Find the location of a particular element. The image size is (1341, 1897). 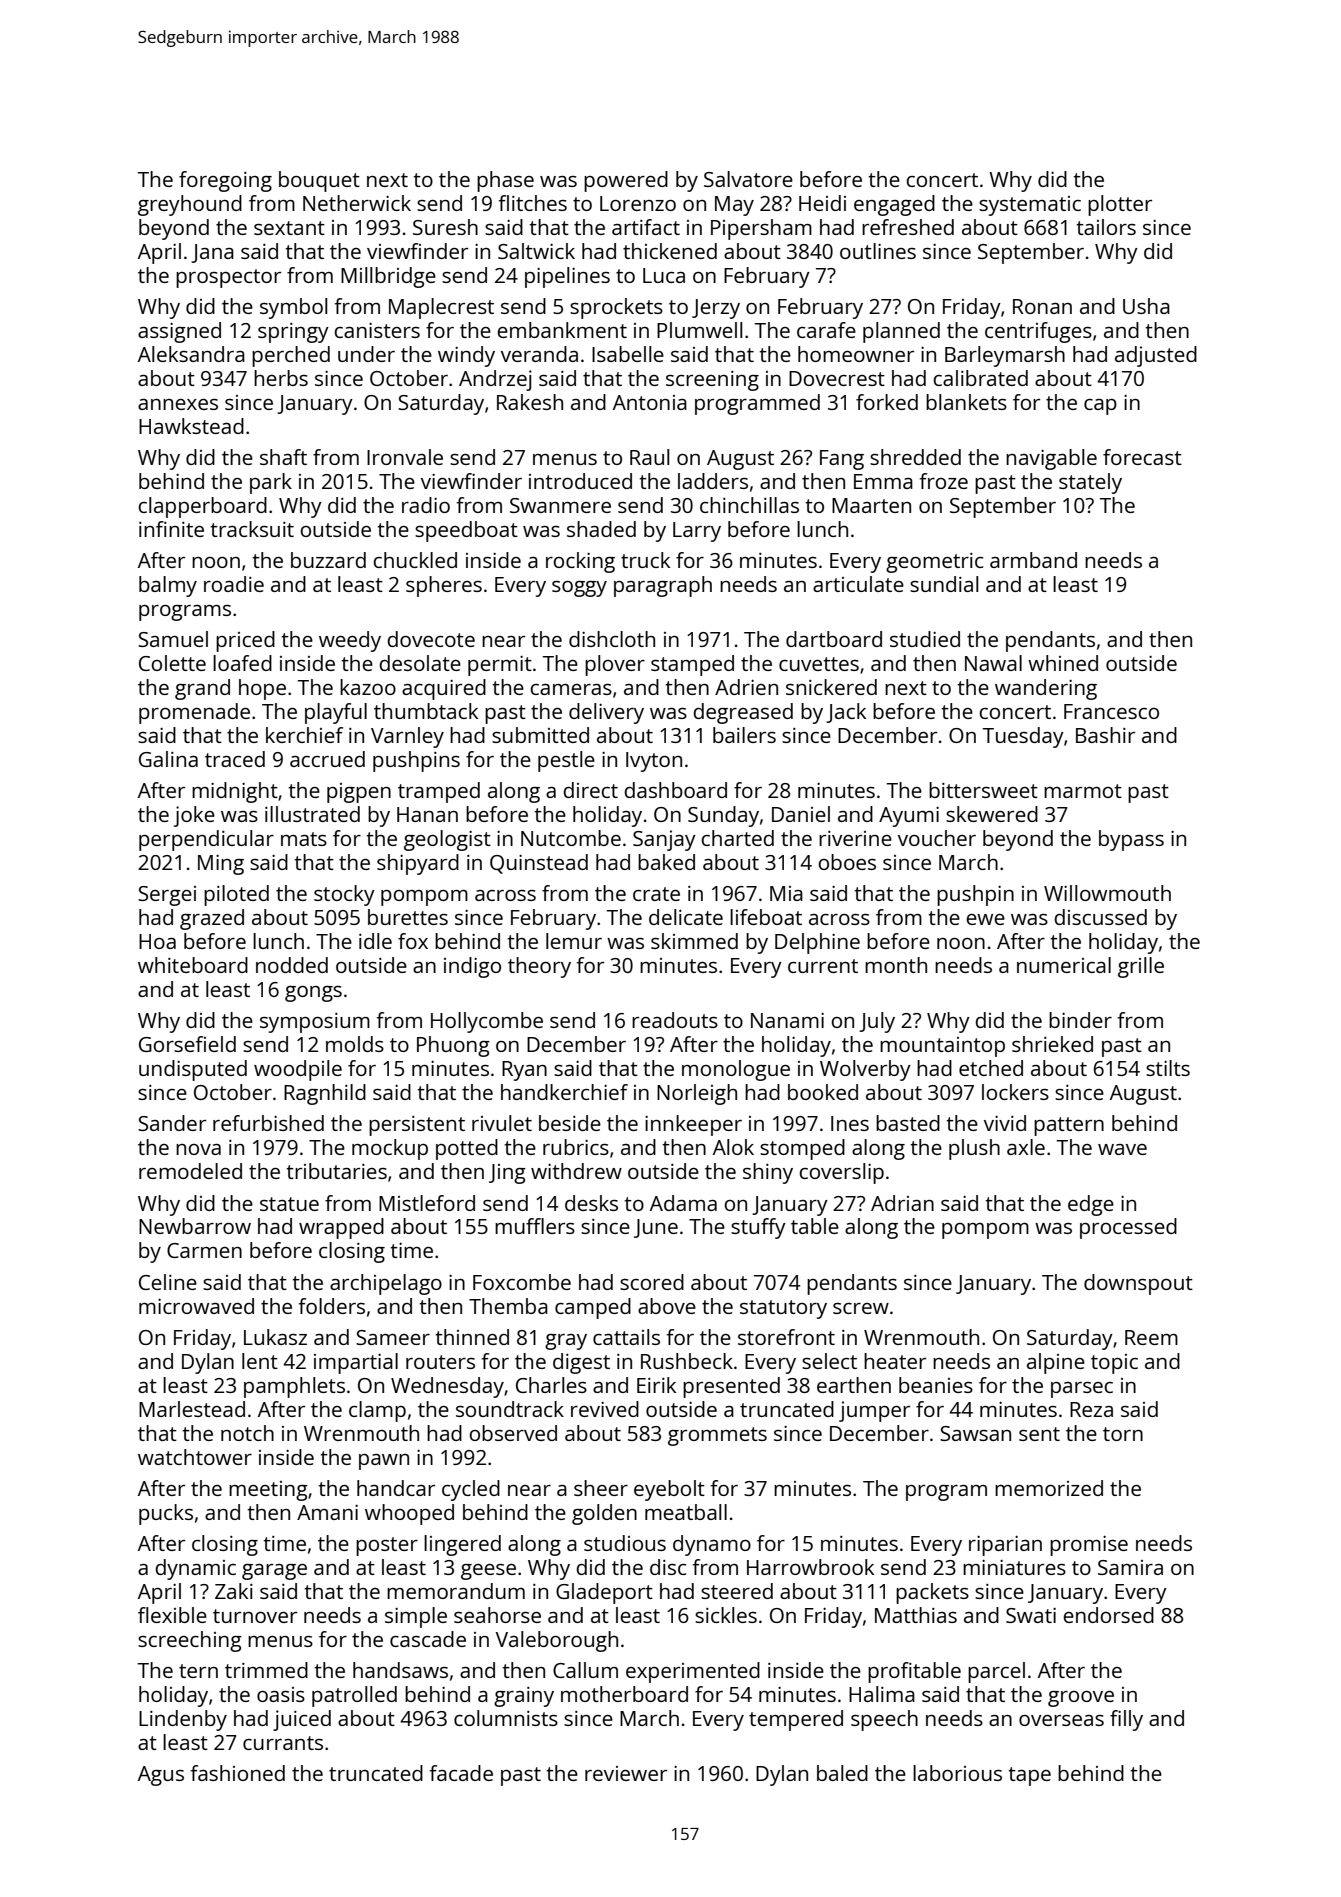

Jack is located at coordinates (846, 713).
